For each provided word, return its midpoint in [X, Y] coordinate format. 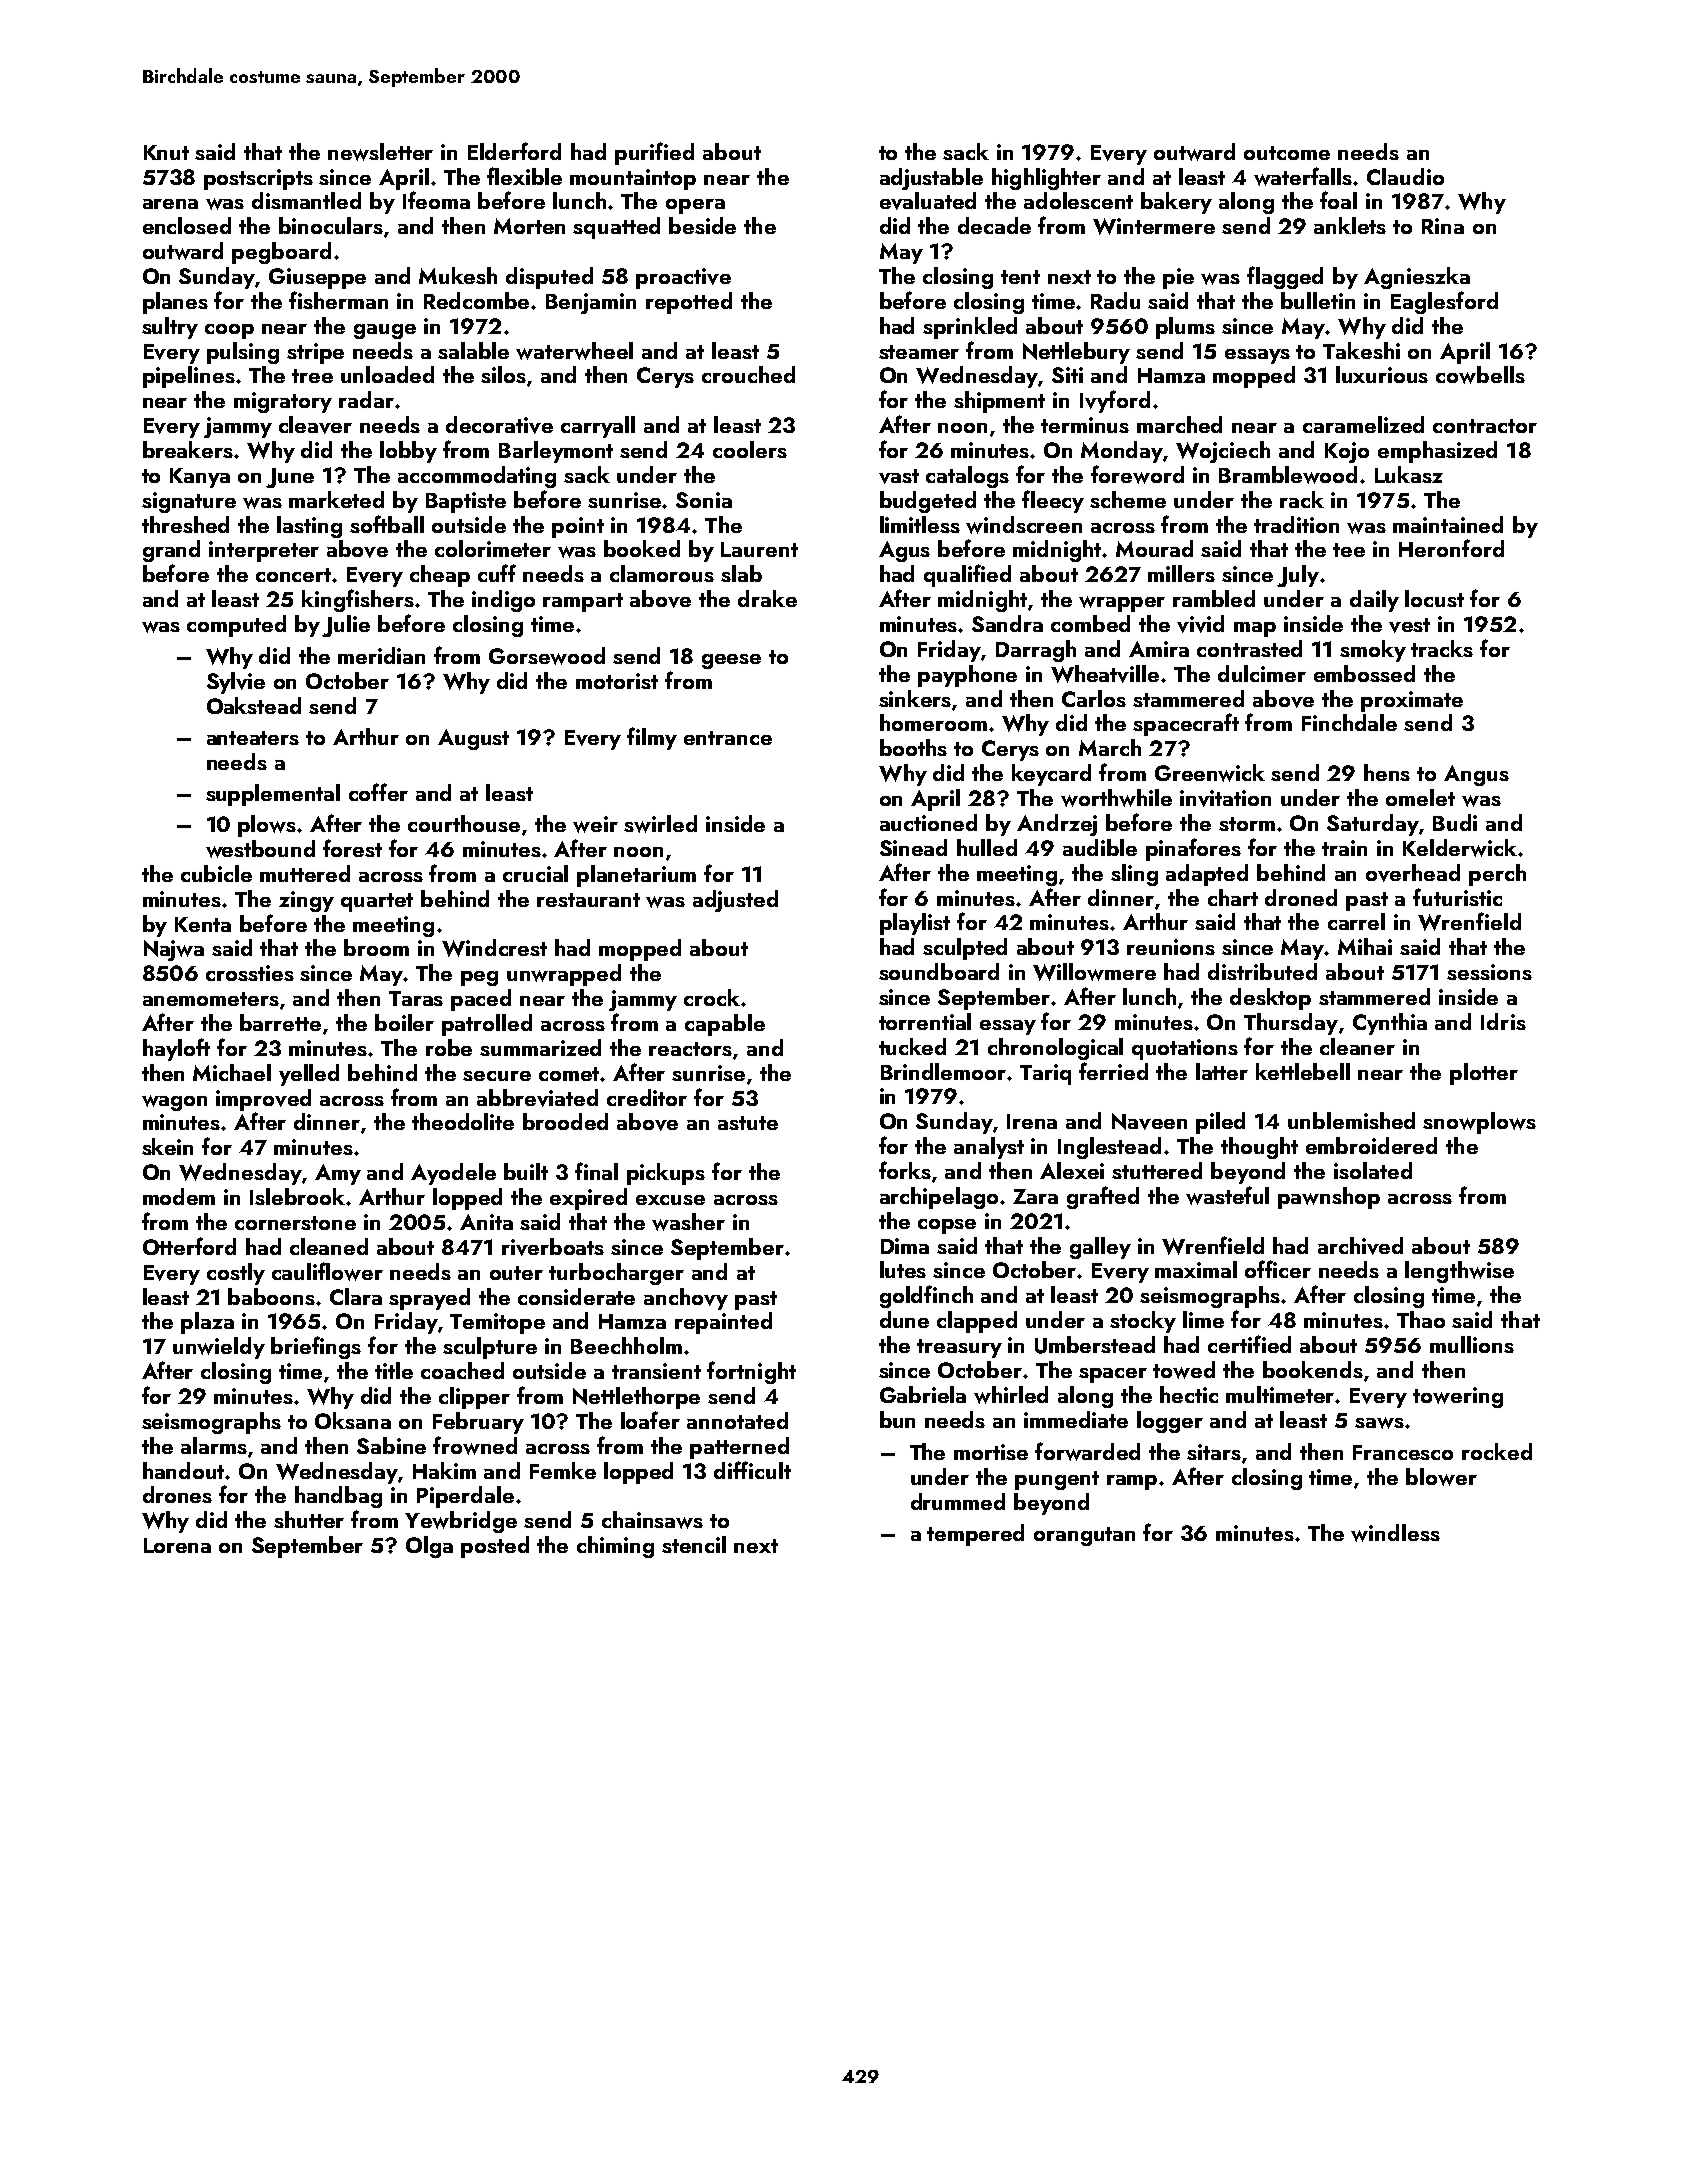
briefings [316, 1347]
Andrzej [1057, 825]
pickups [666, 1174]
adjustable [931, 179]
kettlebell [1303, 1071]
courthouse [464, 823]
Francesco [1403, 1452]
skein [167, 1146]
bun [897, 1419]
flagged [1285, 277]
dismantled [306, 200]
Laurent [759, 549]
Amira [1159, 649]
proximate [1412, 701]
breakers [188, 449]
